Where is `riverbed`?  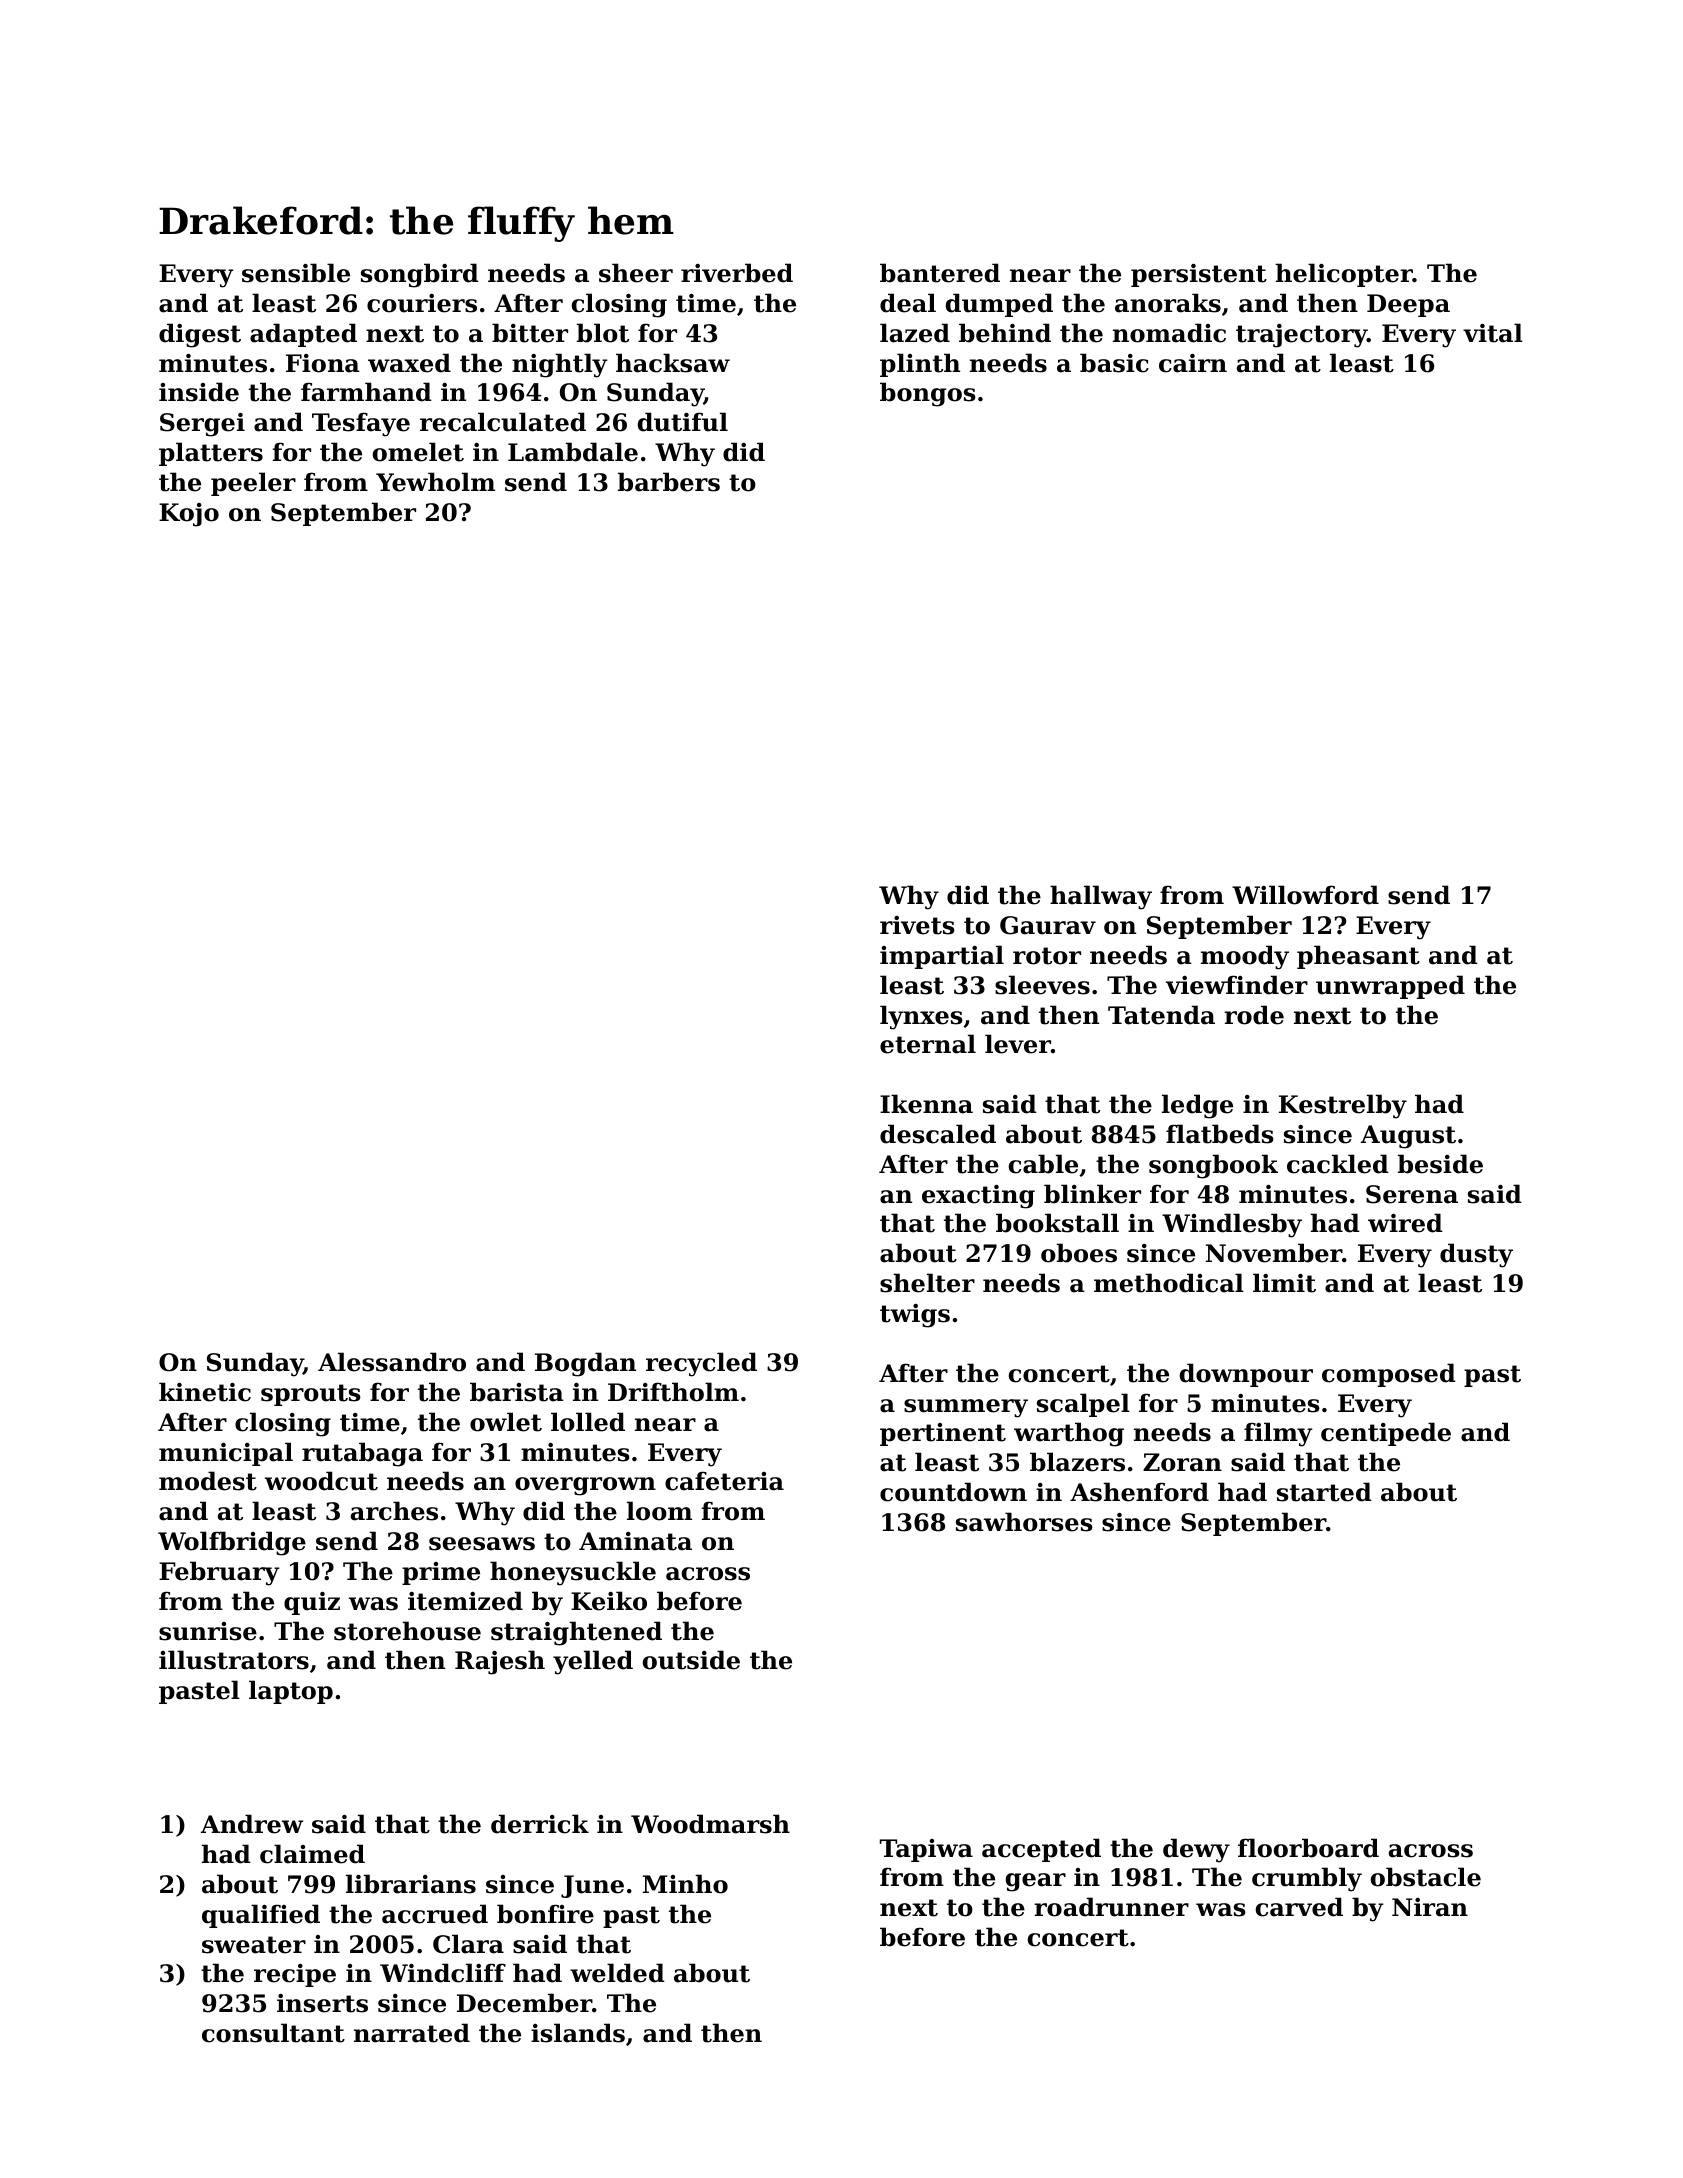 riverbed is located at coordinates (737, 273).
